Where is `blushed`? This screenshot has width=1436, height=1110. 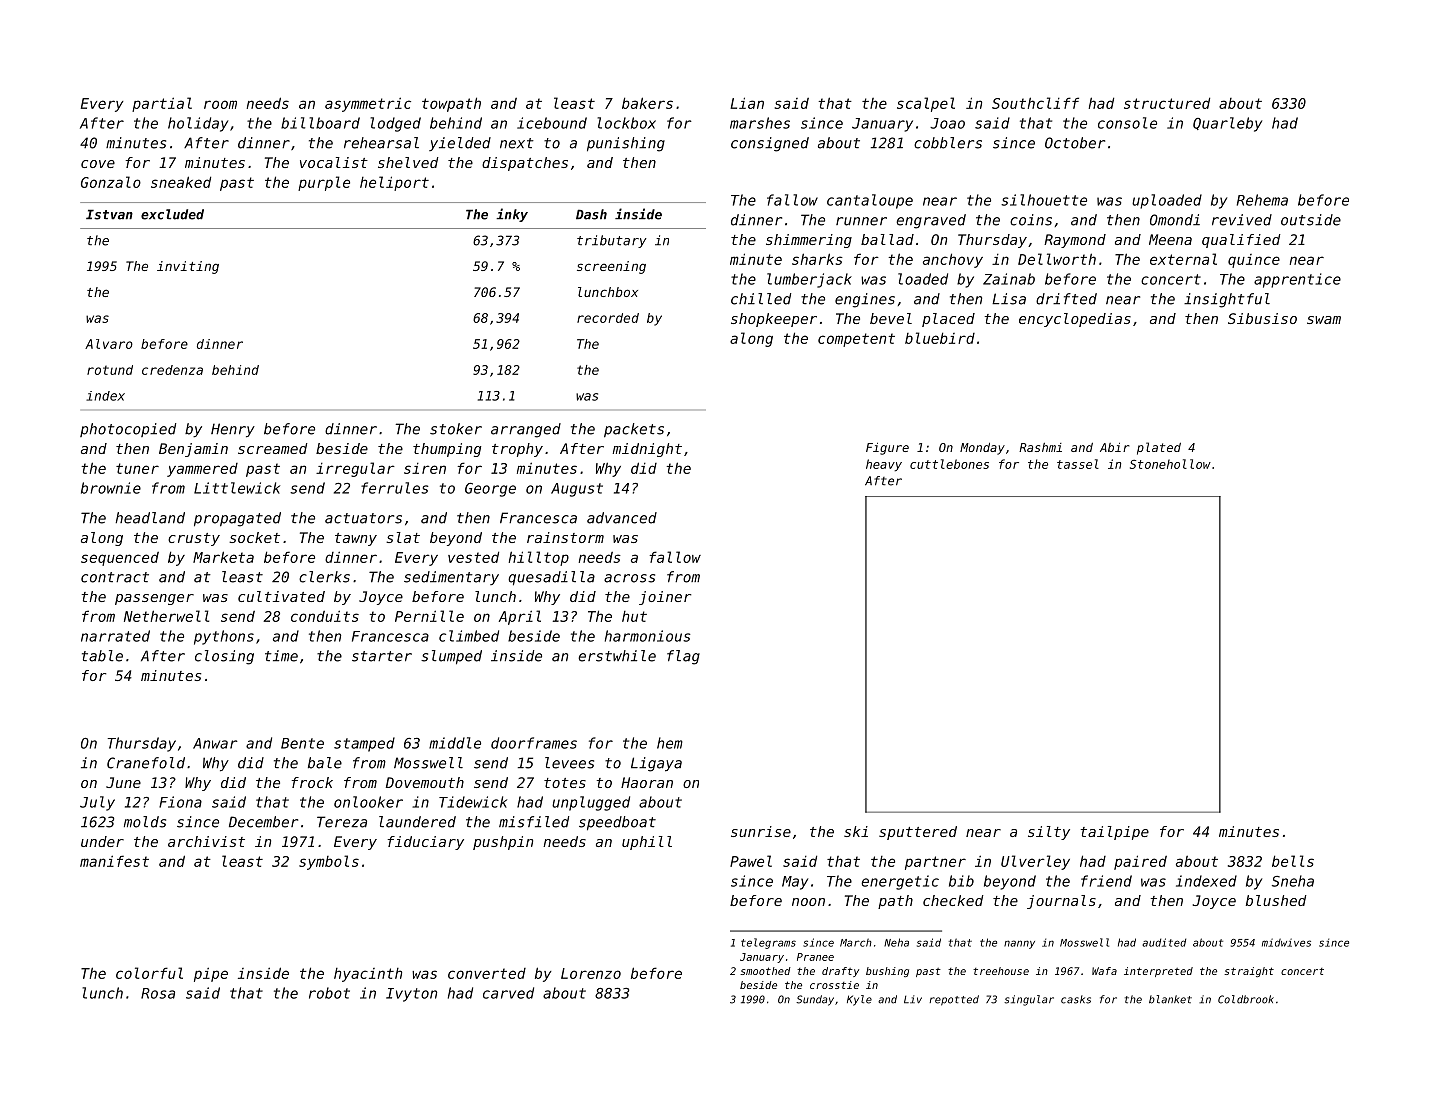
blushed is located at coordinates (1276, 900).
